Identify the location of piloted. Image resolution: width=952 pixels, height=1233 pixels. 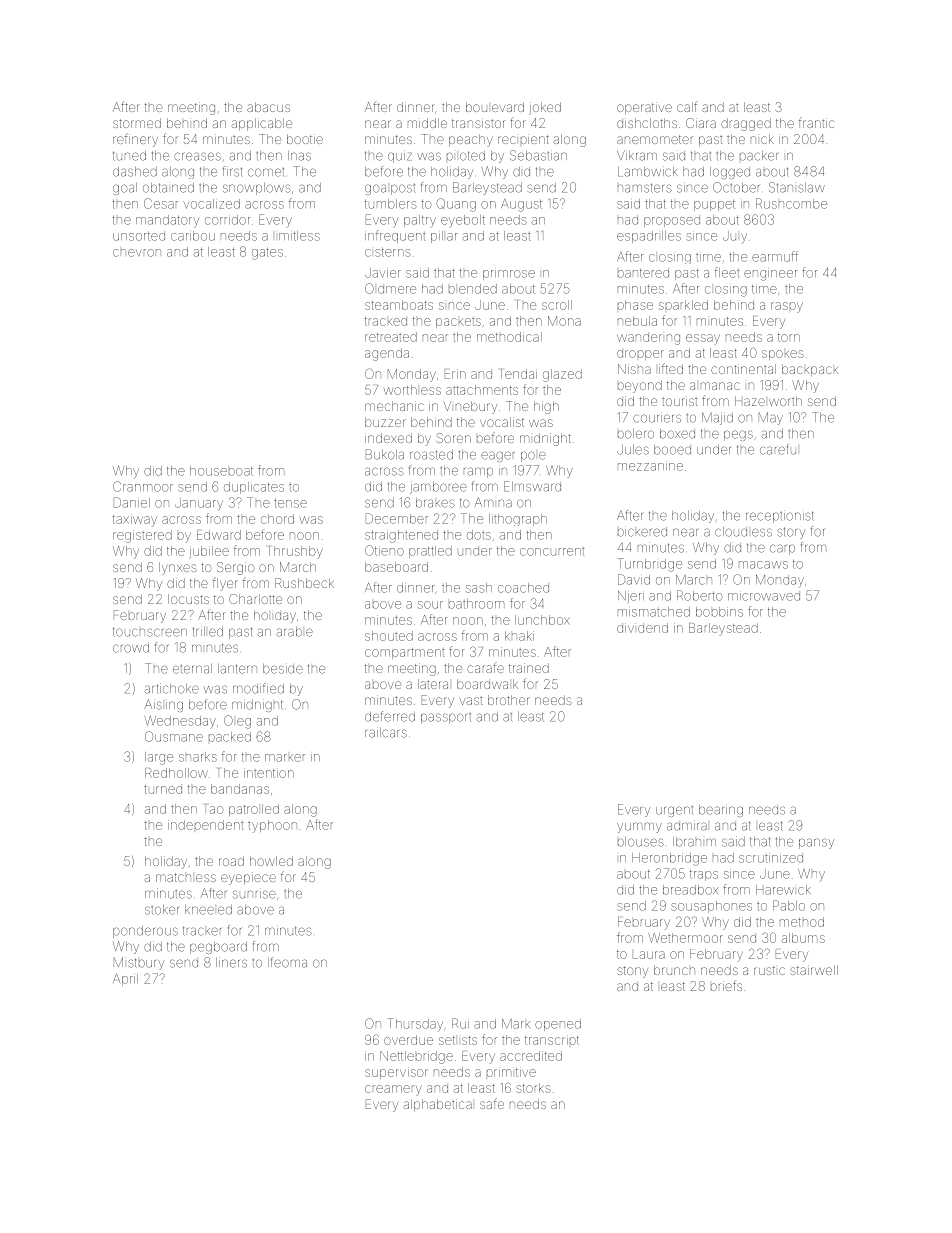
(466, 156).
